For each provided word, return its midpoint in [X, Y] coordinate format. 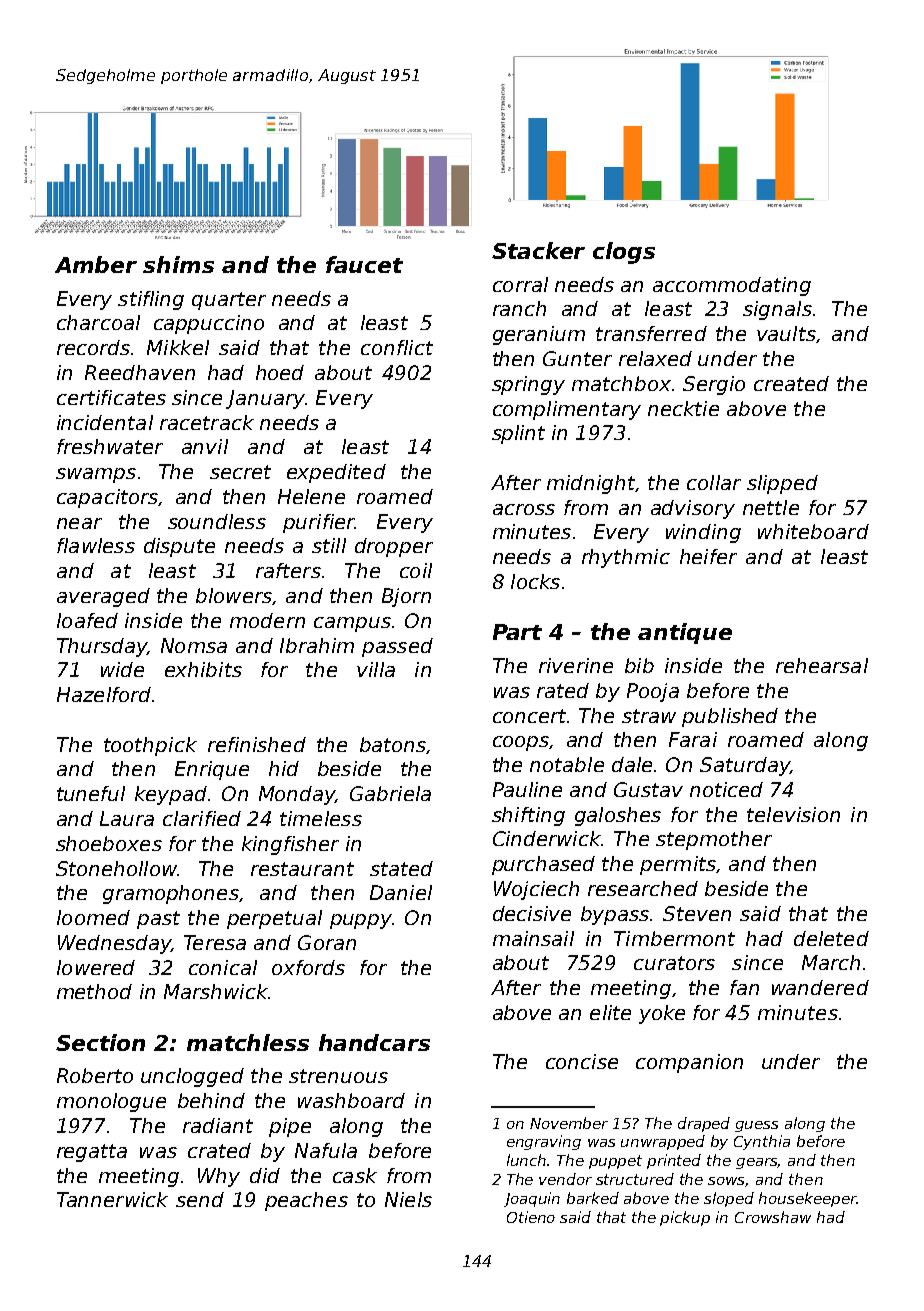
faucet [364, 264]
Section [100, 1042]
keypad [171, 795]
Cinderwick [547, 838]
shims [178, 264]
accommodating [732, 286]
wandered [820, 987]
